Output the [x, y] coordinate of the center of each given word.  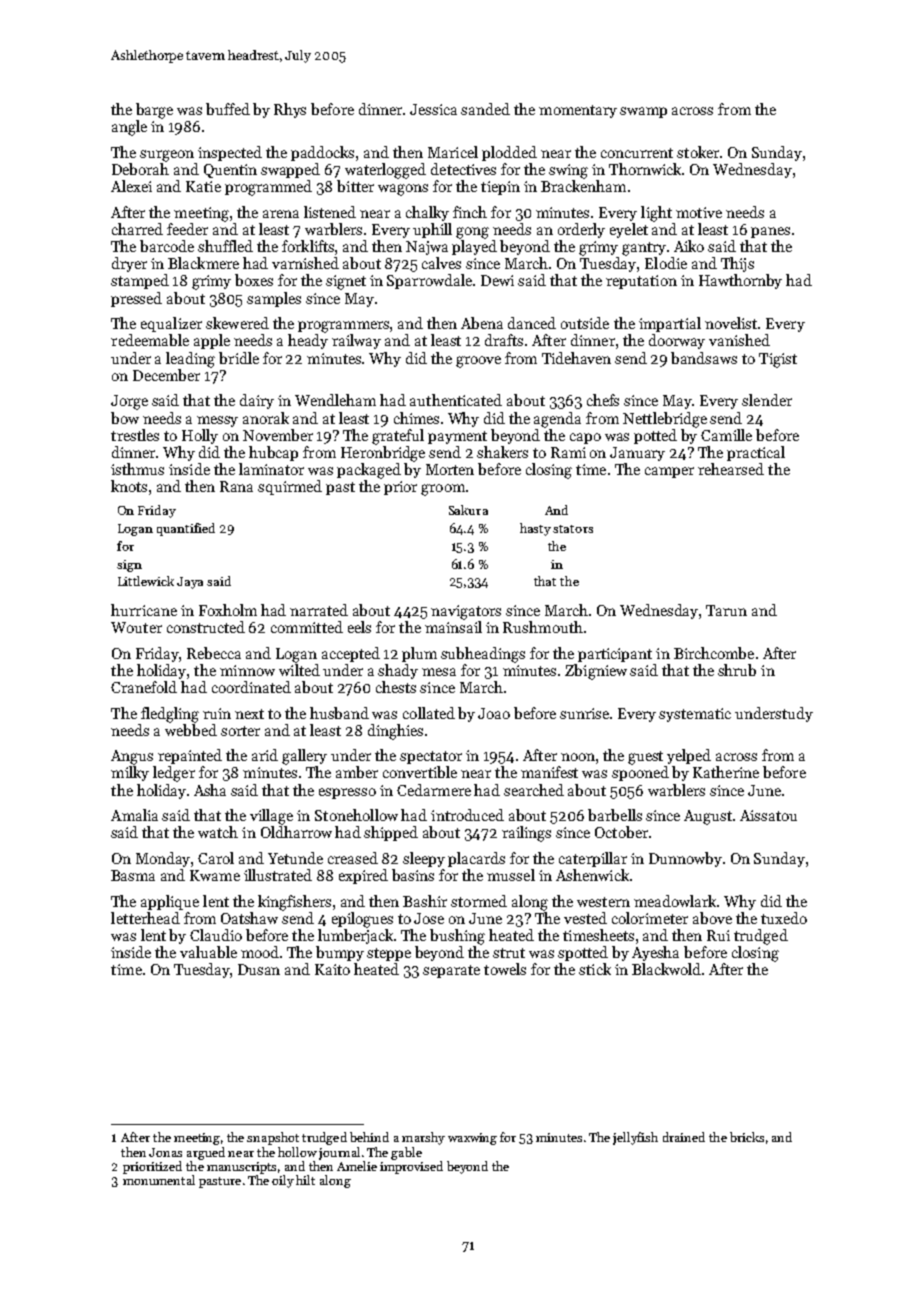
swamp [643, 112]
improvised [411, 1167]
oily [283, 1181]
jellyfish [635, 1138]
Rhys [290, 110]
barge [154, 111]
